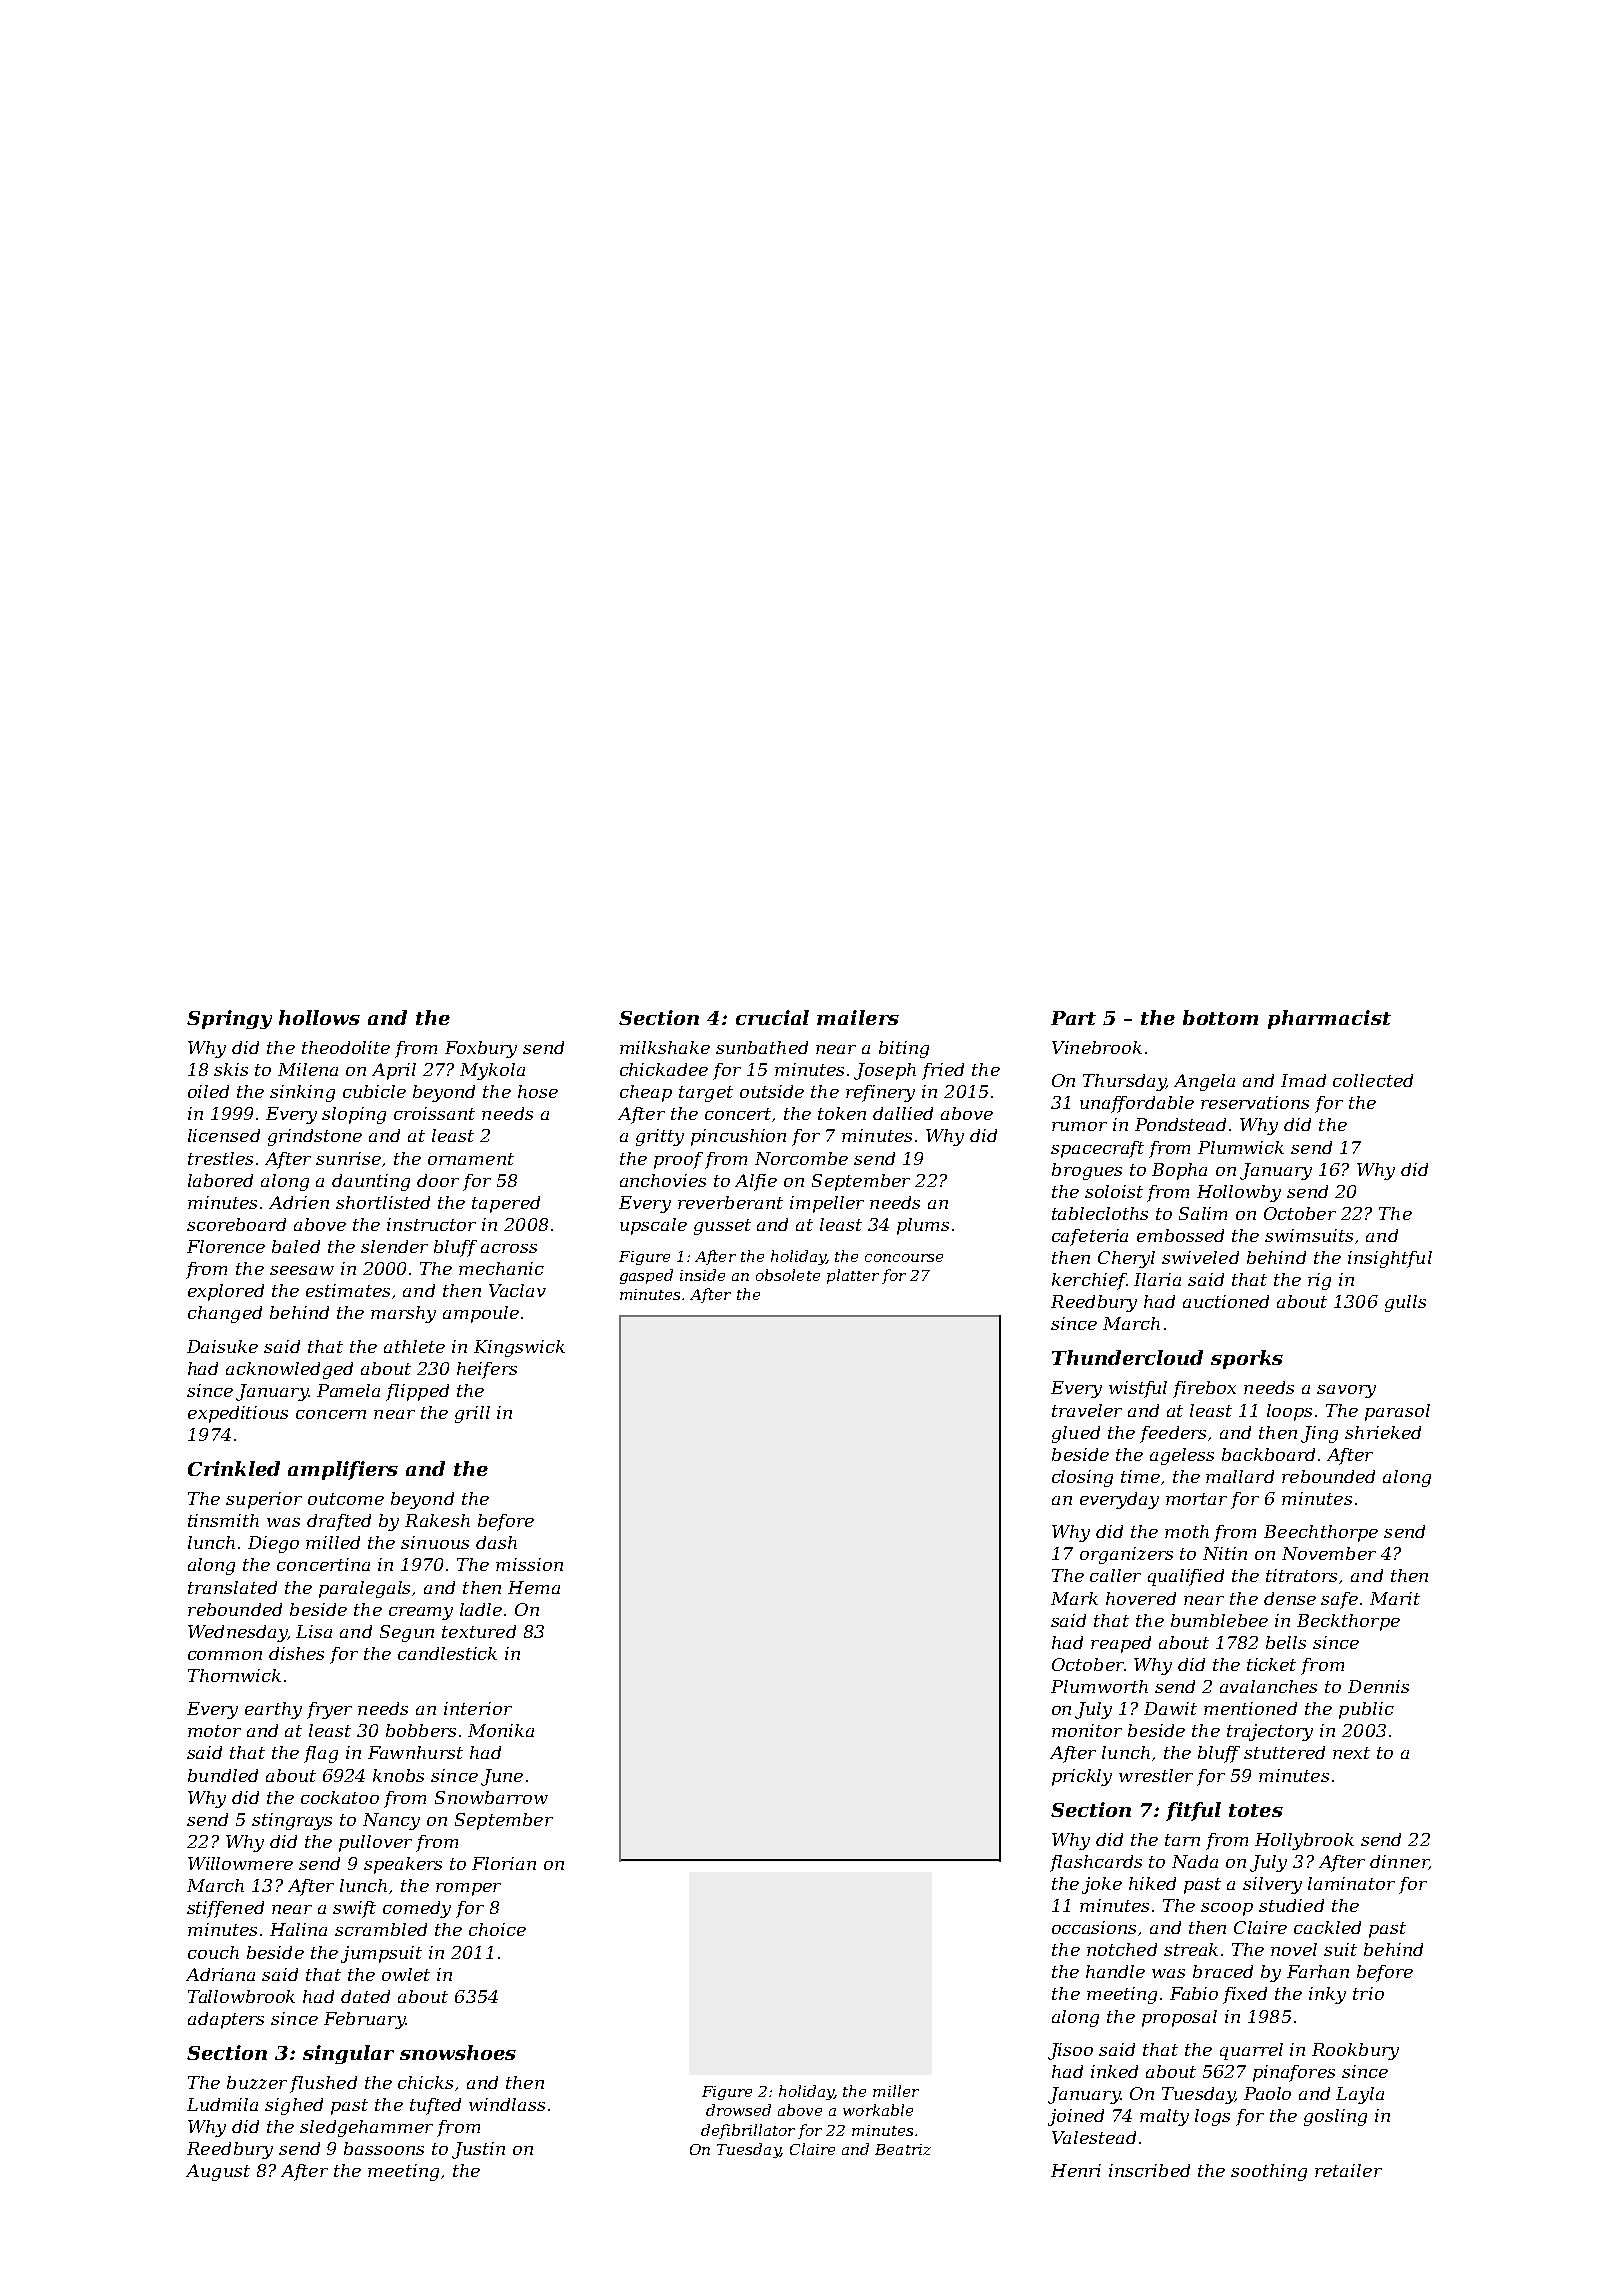 This screenshot has width=1620, height=2292. Describe the element at coordinates (384, 2148) in the screenshot. I see `bassoons` at that location.
